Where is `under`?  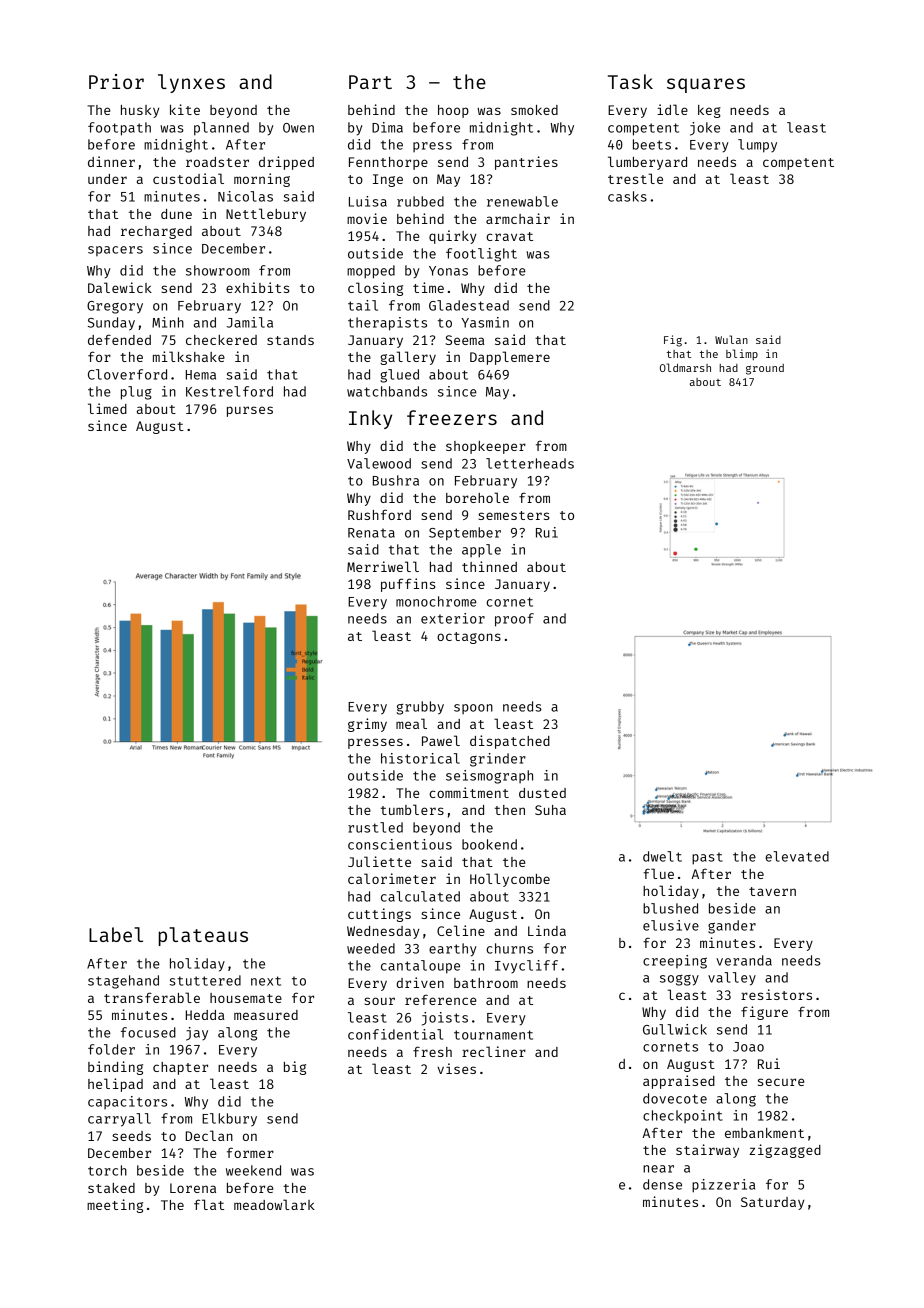 under is located at coordinates (107, 179).
